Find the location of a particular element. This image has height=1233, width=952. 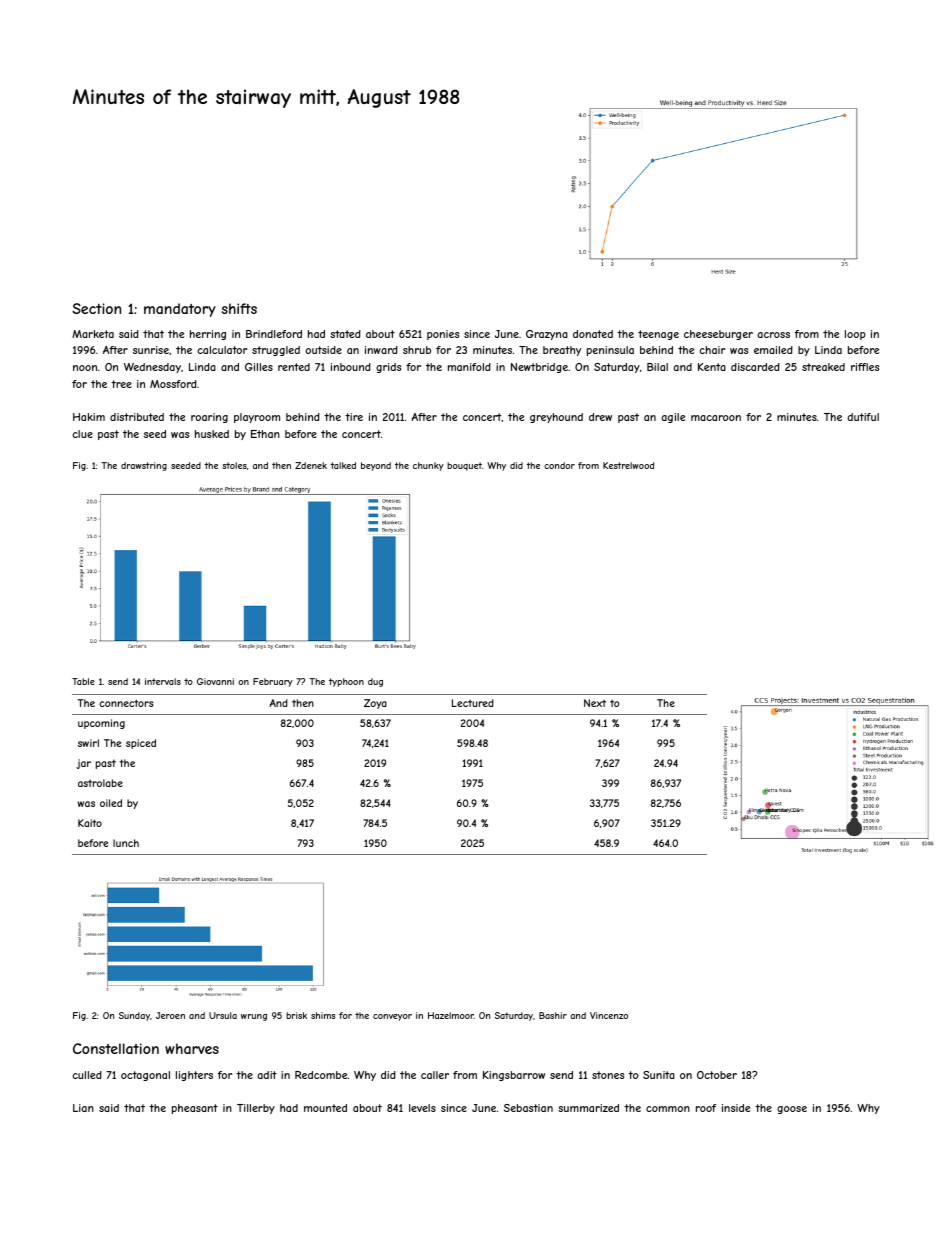

Hazelmoor is located at coordinates (451, 1015).
